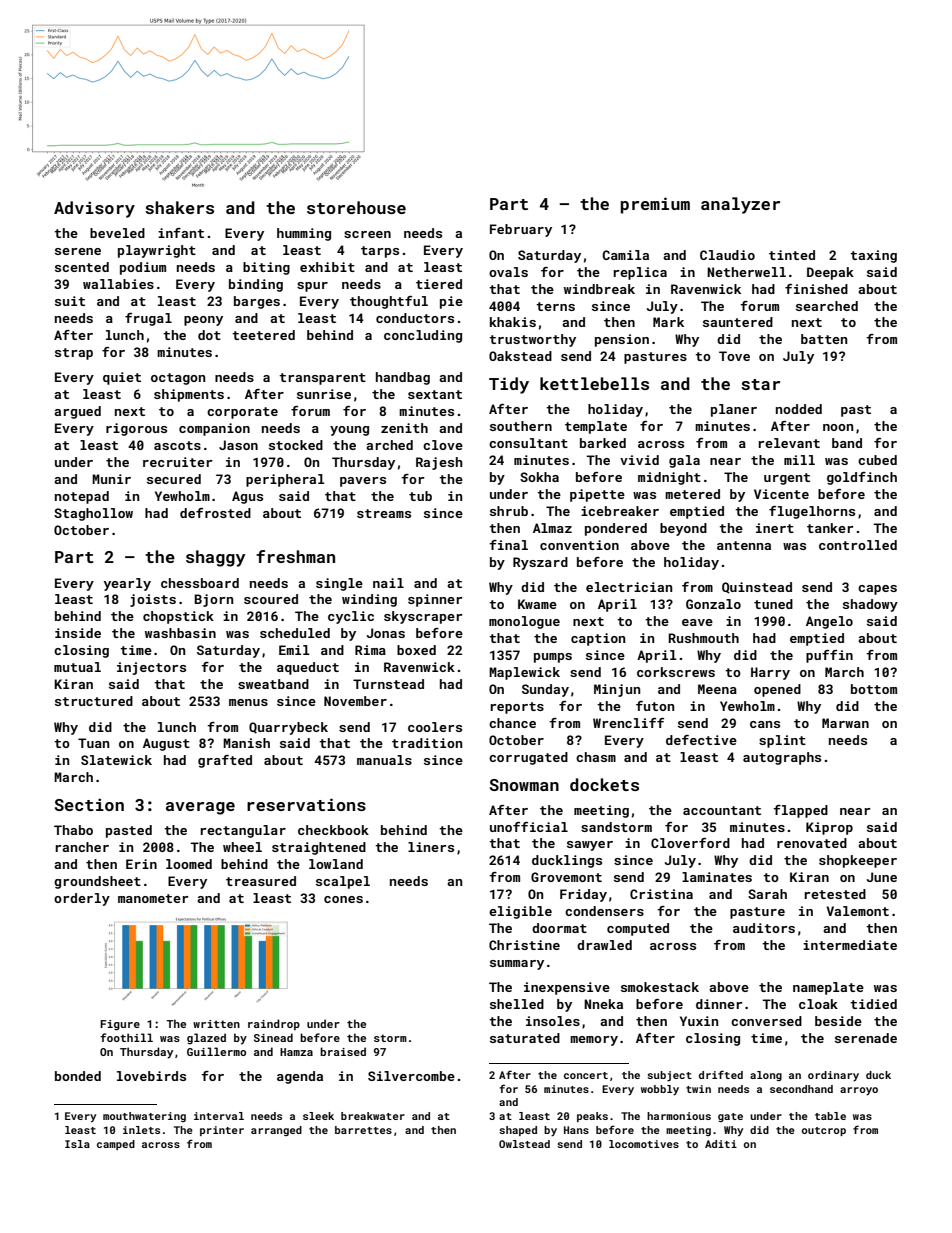 The width and height of the document is (952, 1233). I want to click on boxed, so click(416, 650).
